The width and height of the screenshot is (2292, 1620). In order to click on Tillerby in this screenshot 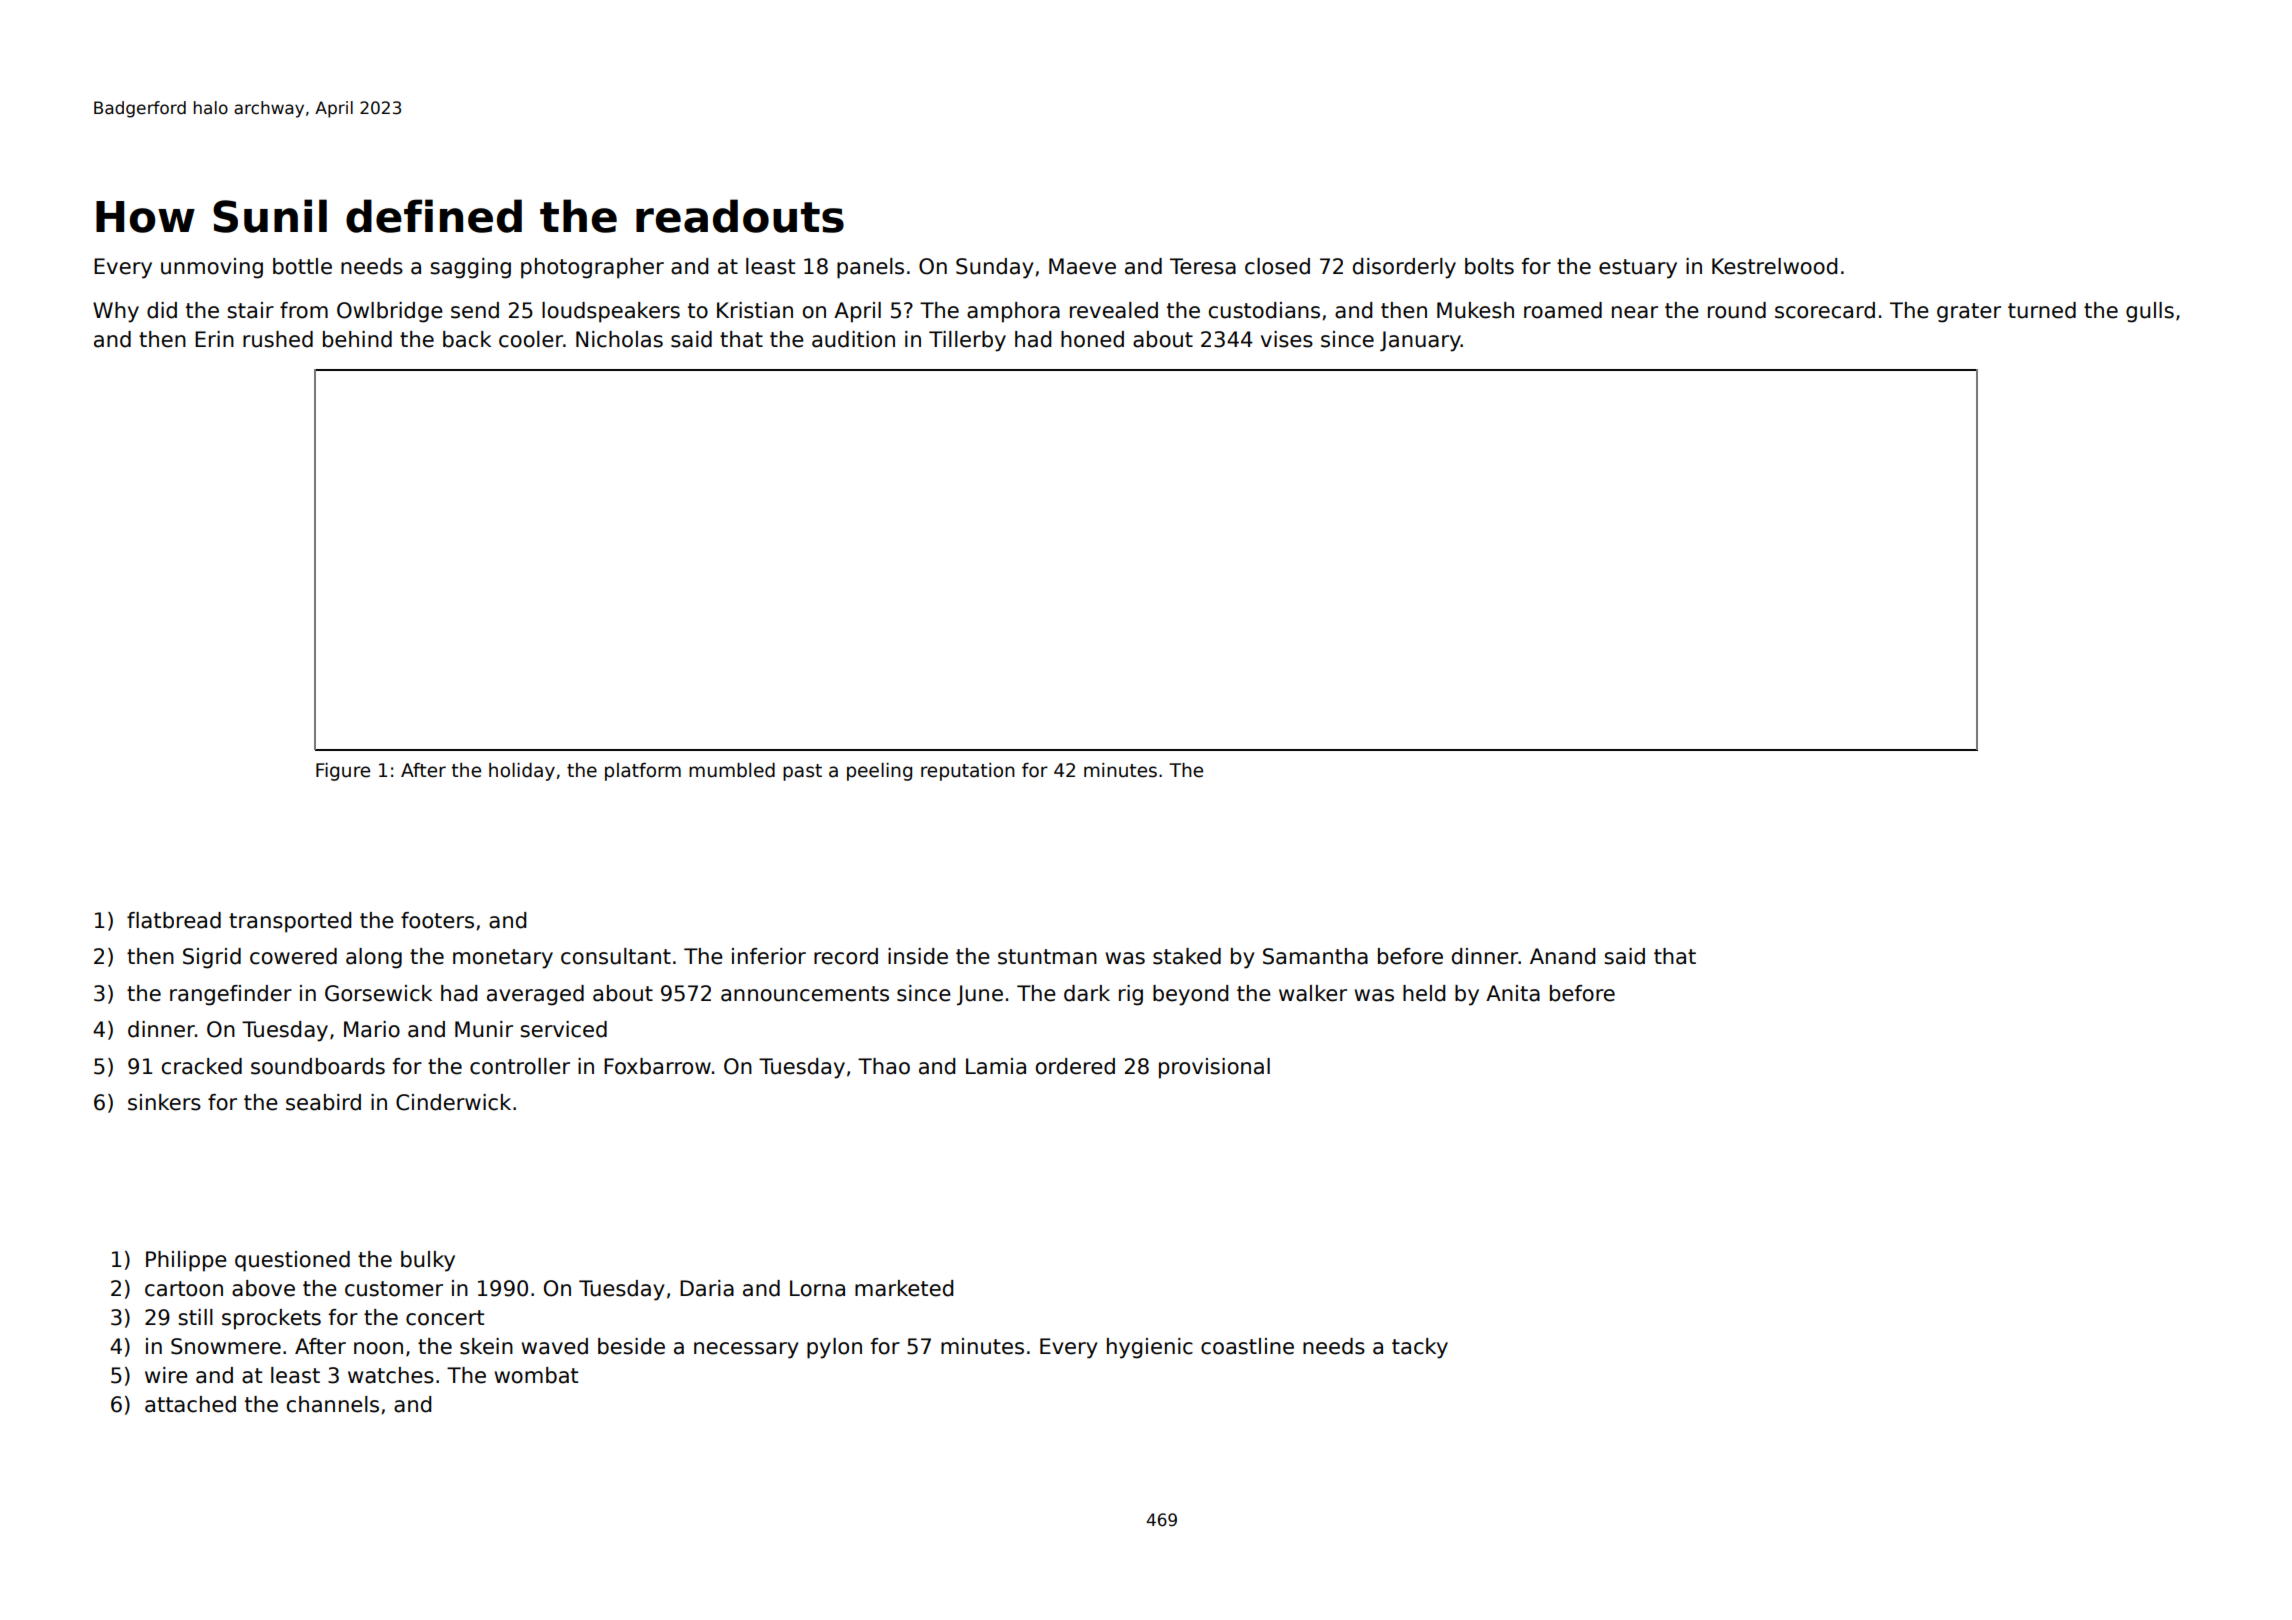, I will do `click(967, 341)`.
